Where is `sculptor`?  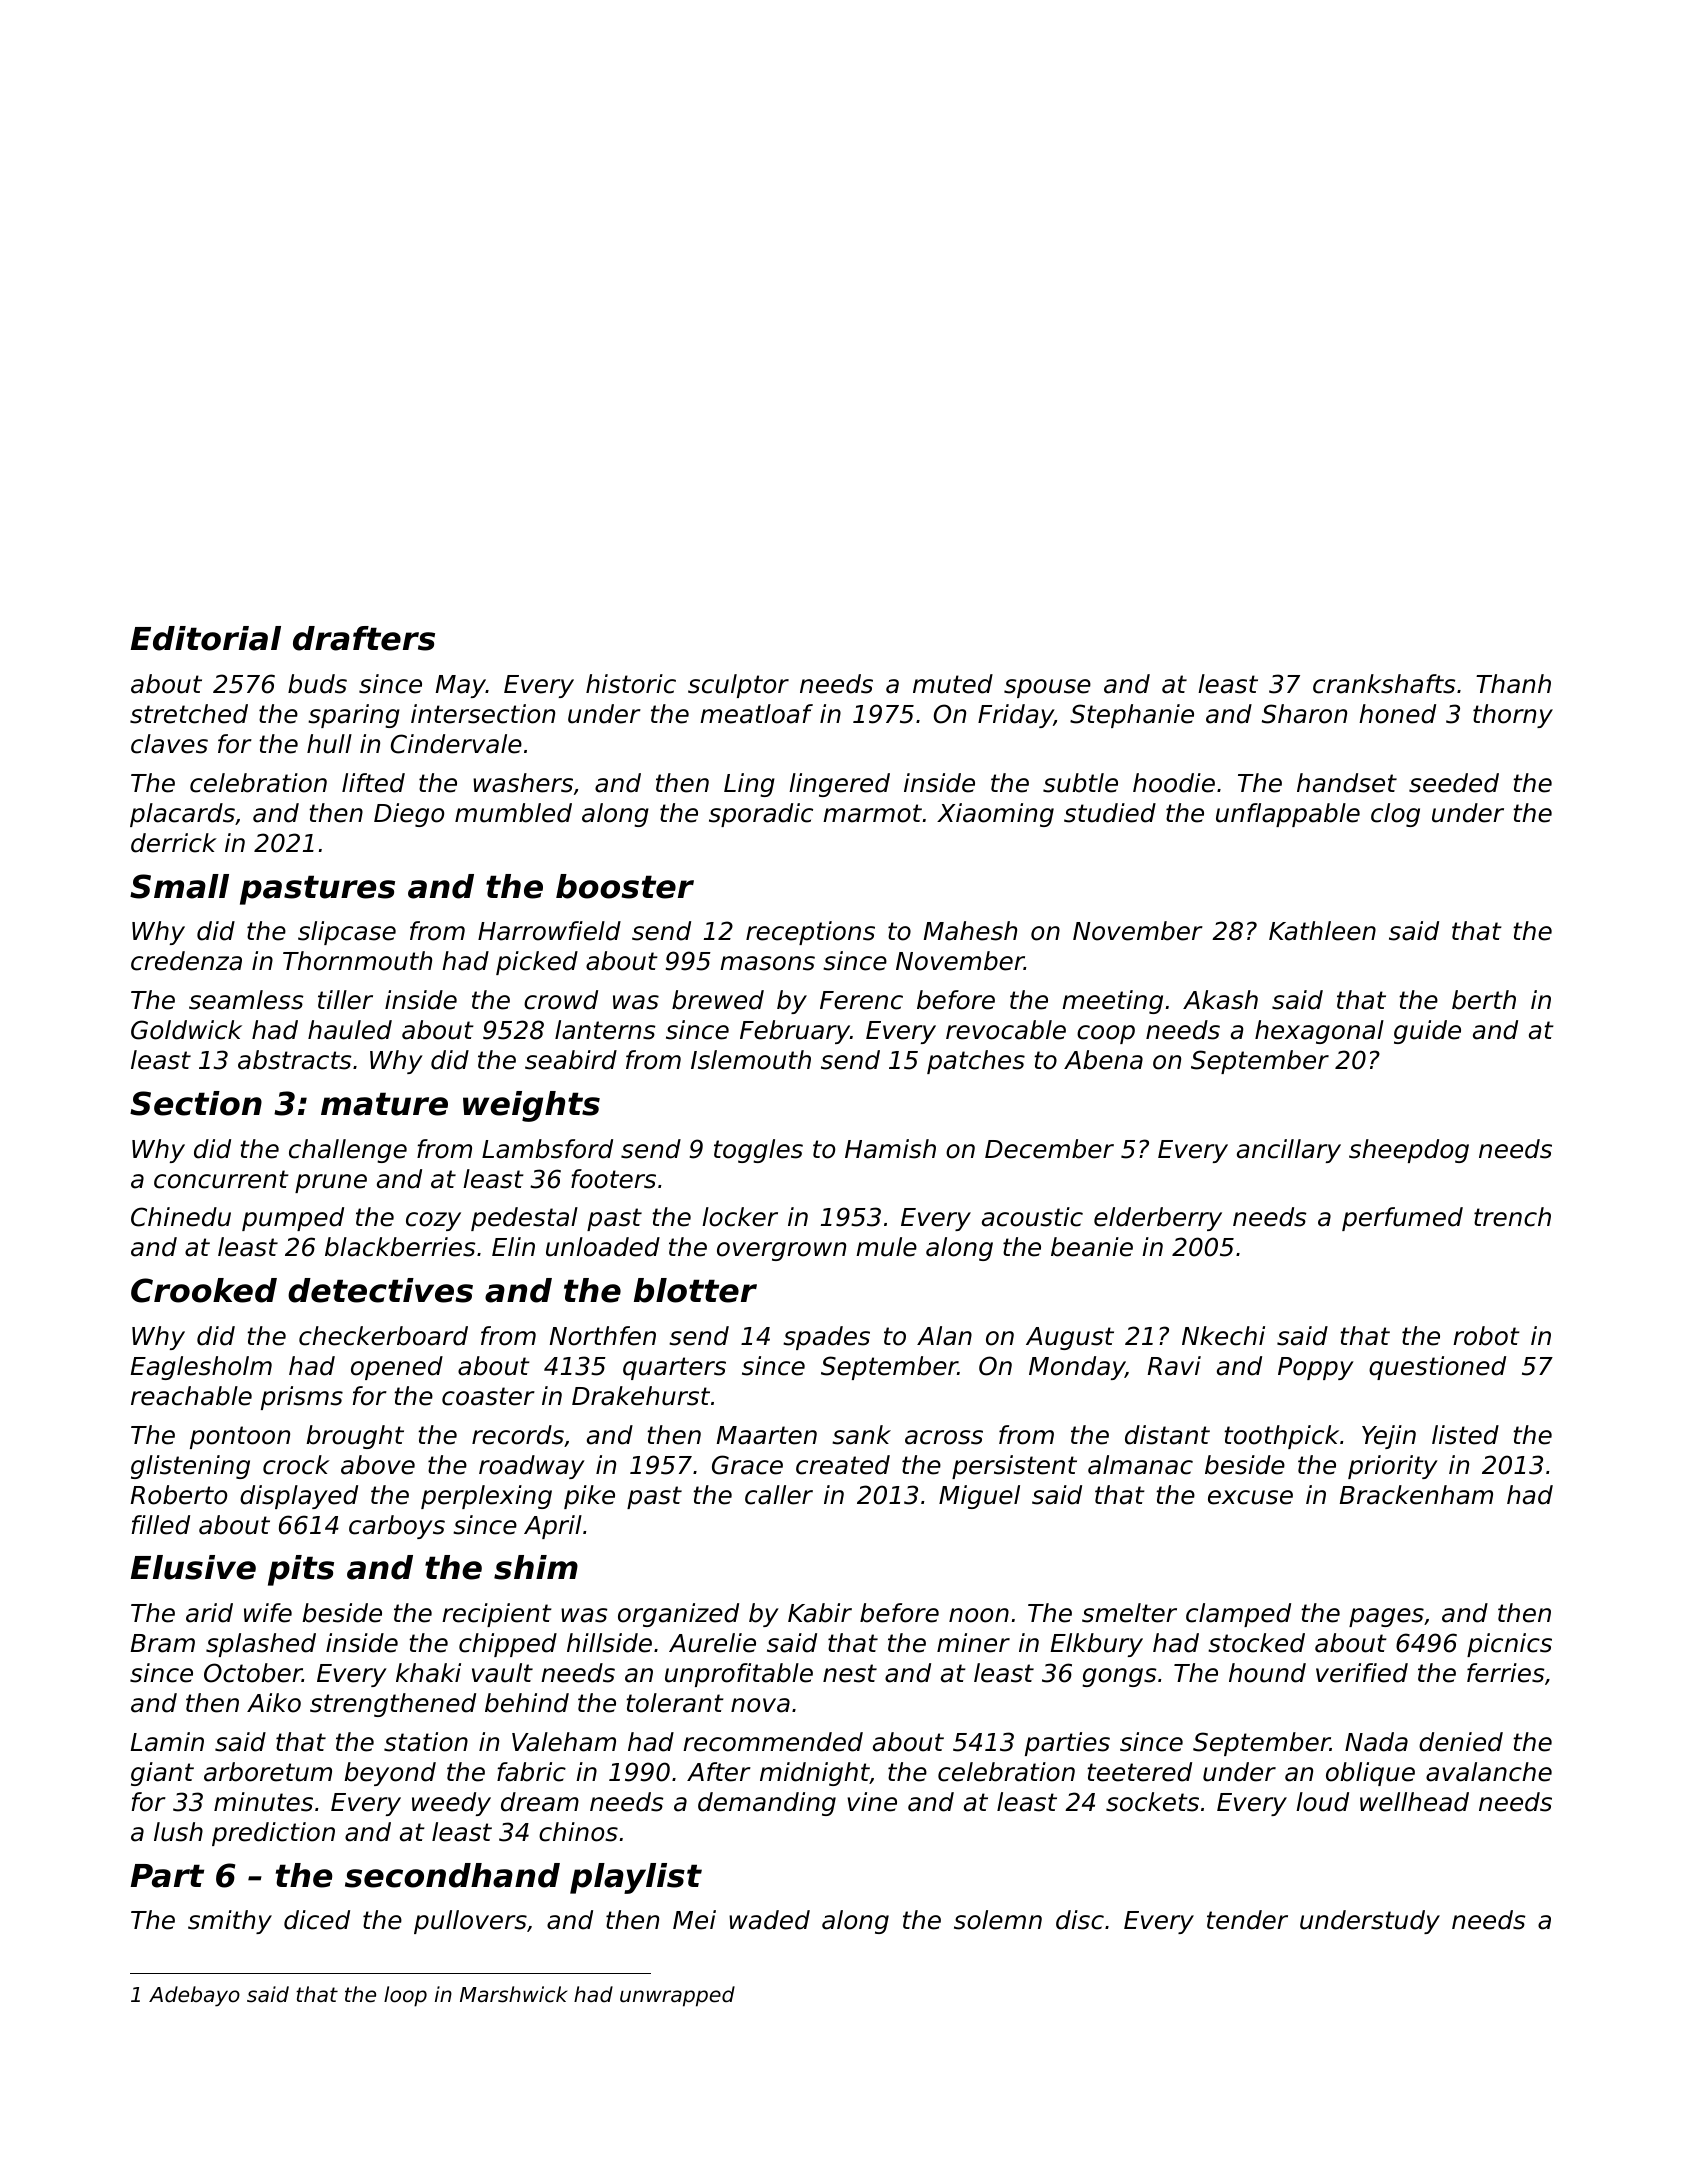
sculptor is located at coordinates (738, 686).
